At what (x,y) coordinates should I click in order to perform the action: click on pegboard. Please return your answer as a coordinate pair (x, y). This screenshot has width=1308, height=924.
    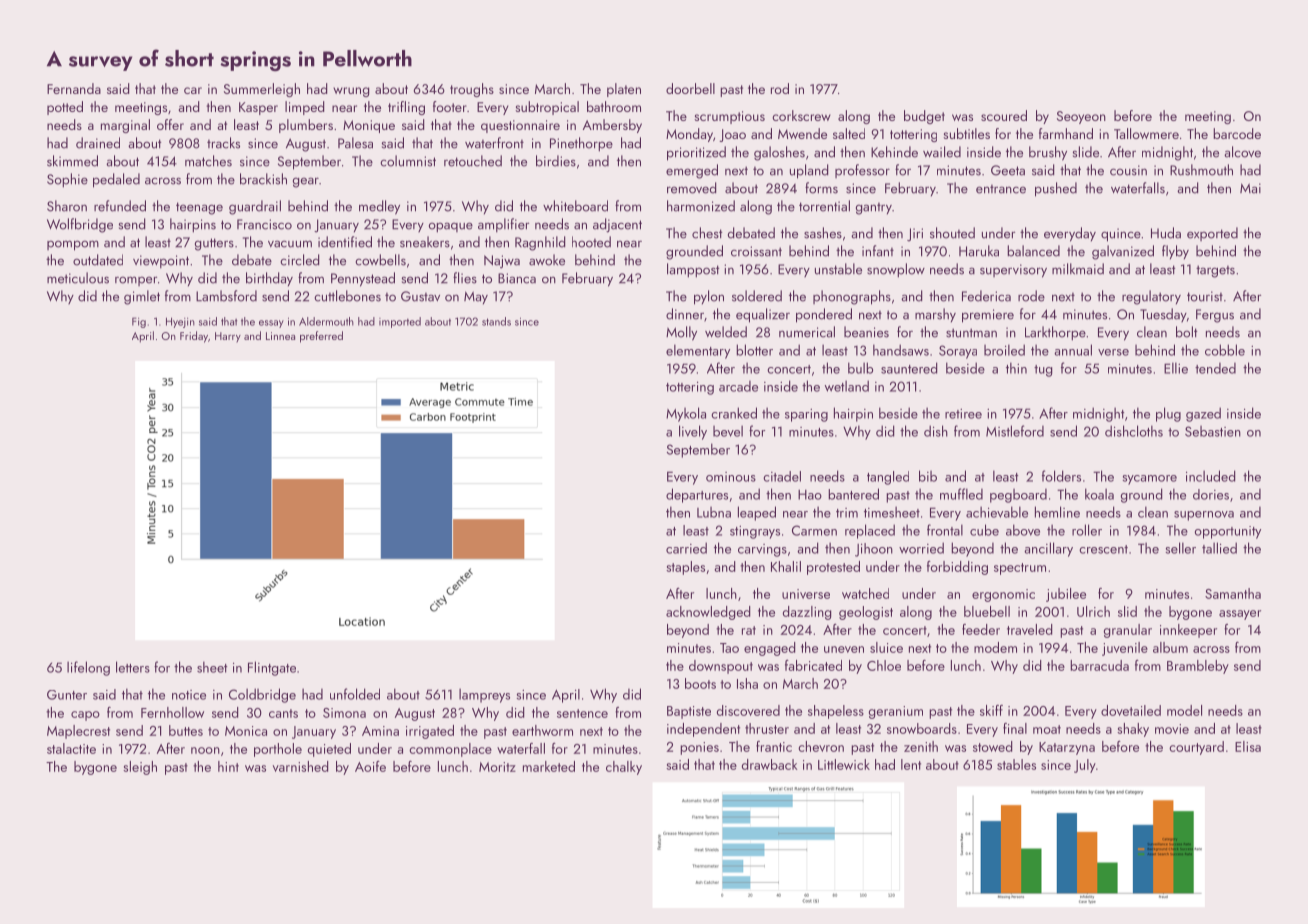
    Looking at the image, I should click on (1018, 496).
